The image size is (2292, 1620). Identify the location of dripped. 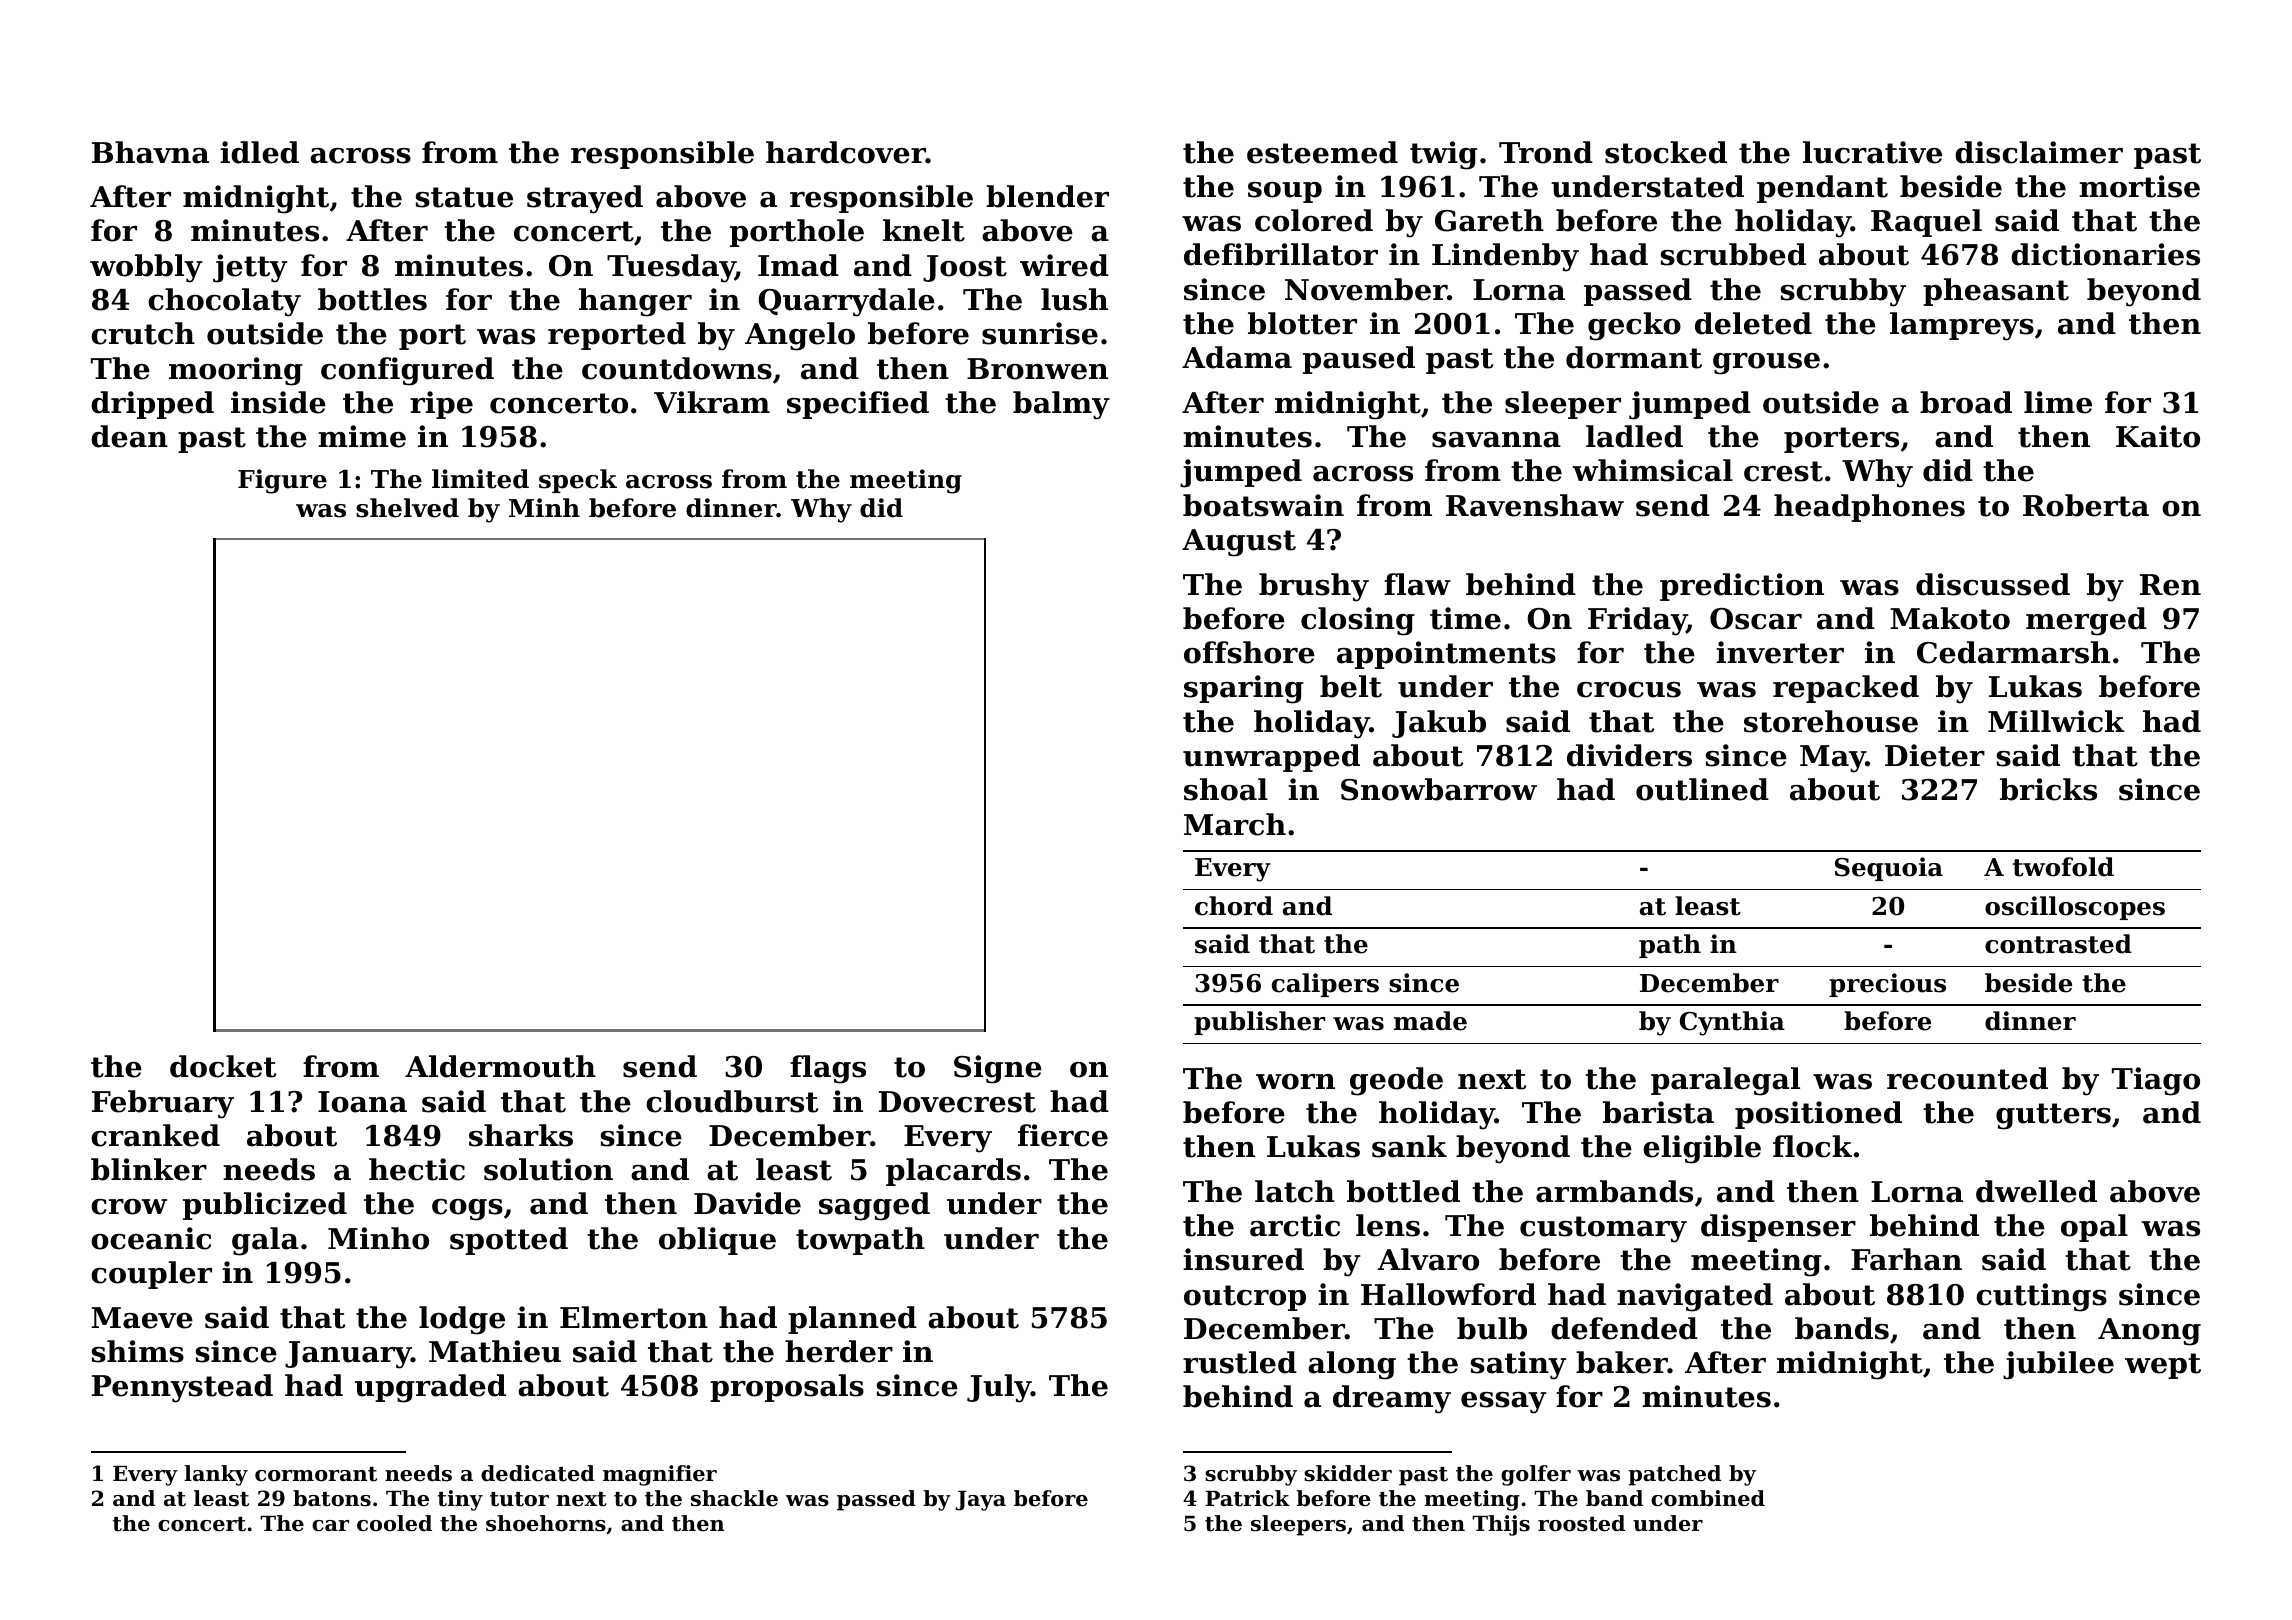
(152, 405).
